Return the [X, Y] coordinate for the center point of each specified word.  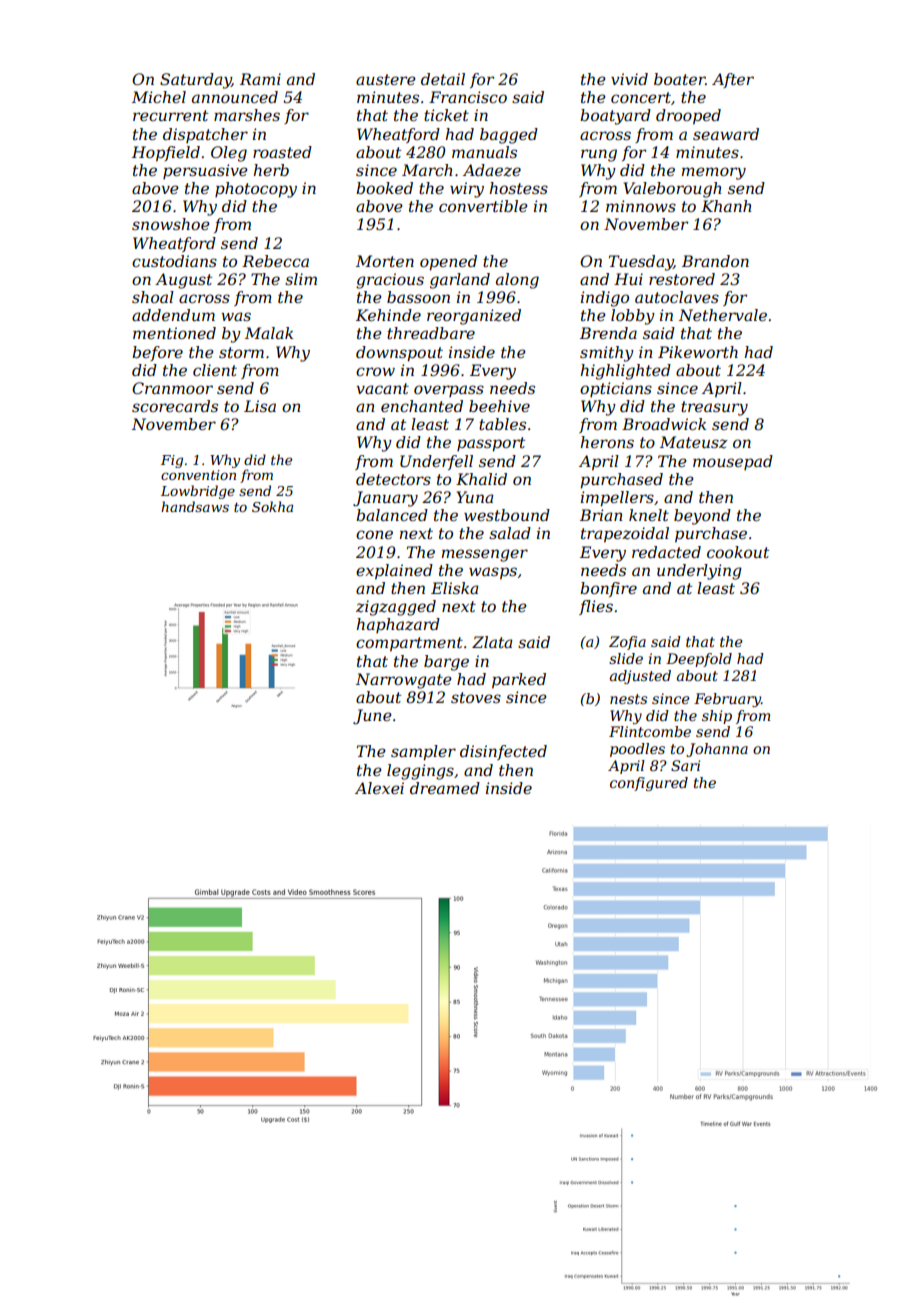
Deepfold [699, 660]
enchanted [422, 406]
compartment [409, 644]
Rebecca [275, 261]
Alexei [379, 788]
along [517, 281]
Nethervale [722, 315]
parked [519, 681]
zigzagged [396, 608]
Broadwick [664, 424]
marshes [247, 115]
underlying [699, 572]
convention [198, 475]
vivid [629, 79]
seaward [726, 134]
